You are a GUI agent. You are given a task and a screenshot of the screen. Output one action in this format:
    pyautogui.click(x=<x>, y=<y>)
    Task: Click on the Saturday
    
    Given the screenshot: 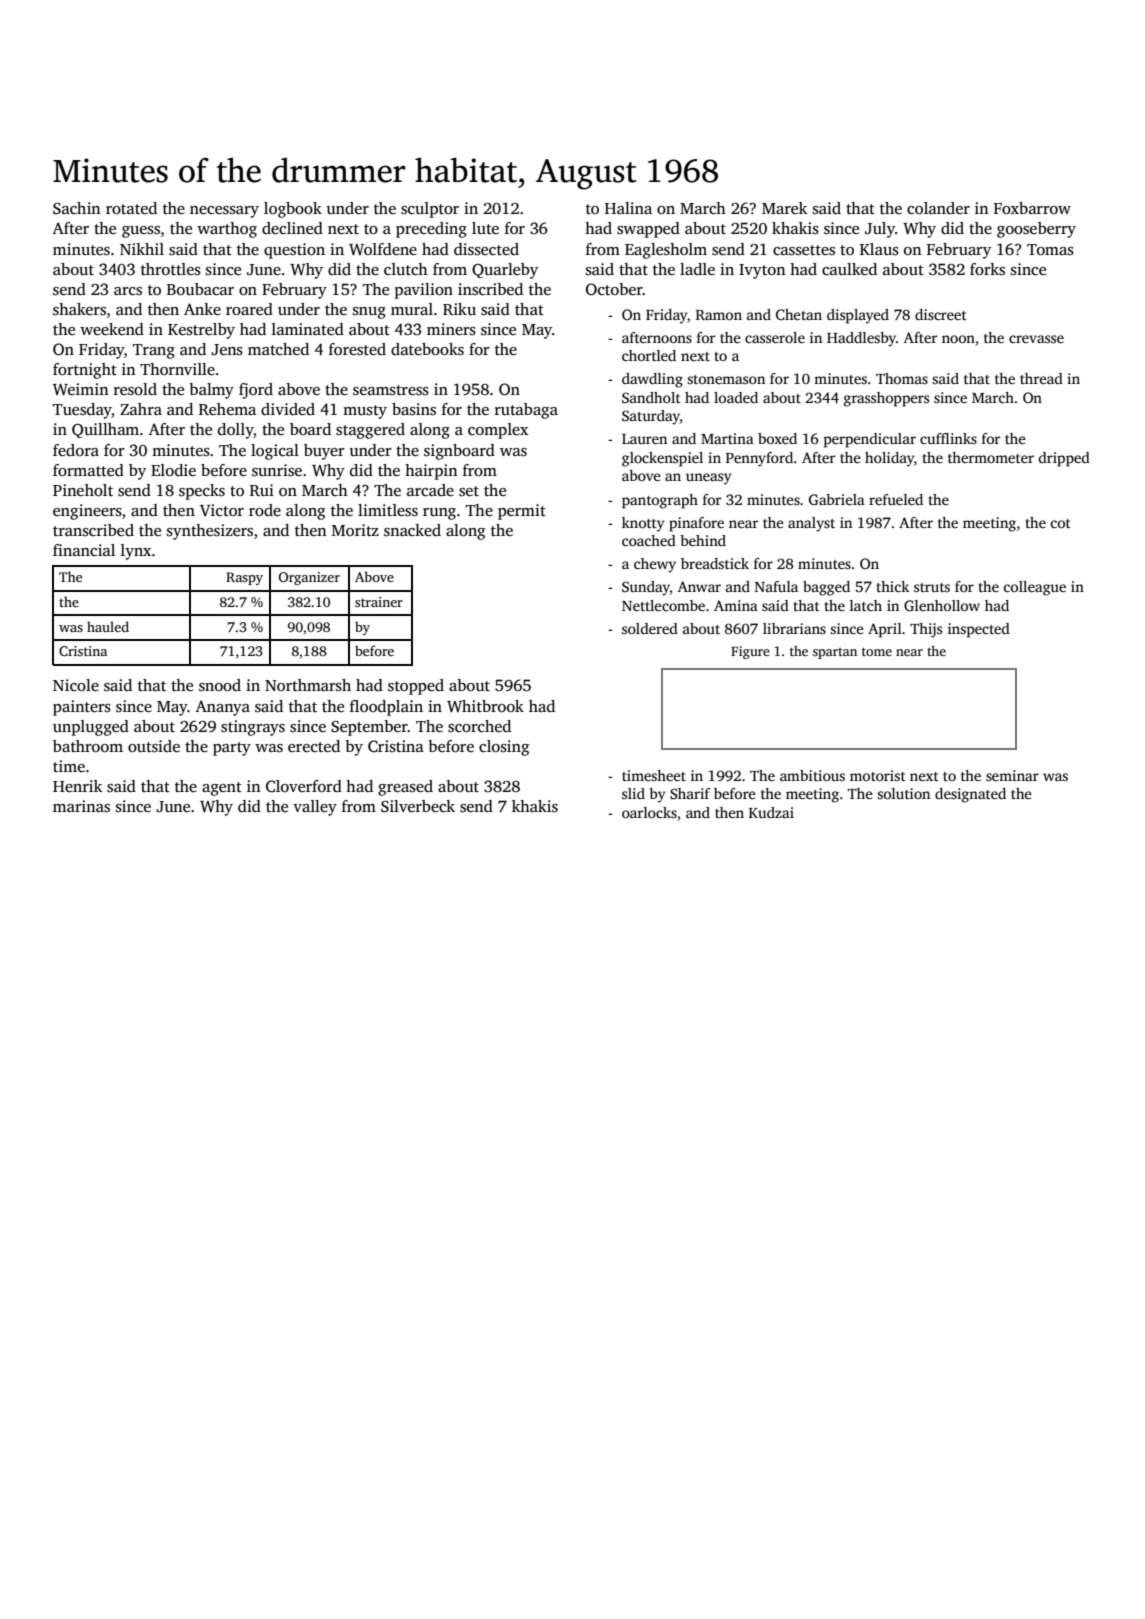 What is the action you would take?
    pyautogui.click(x=651, y=417)
